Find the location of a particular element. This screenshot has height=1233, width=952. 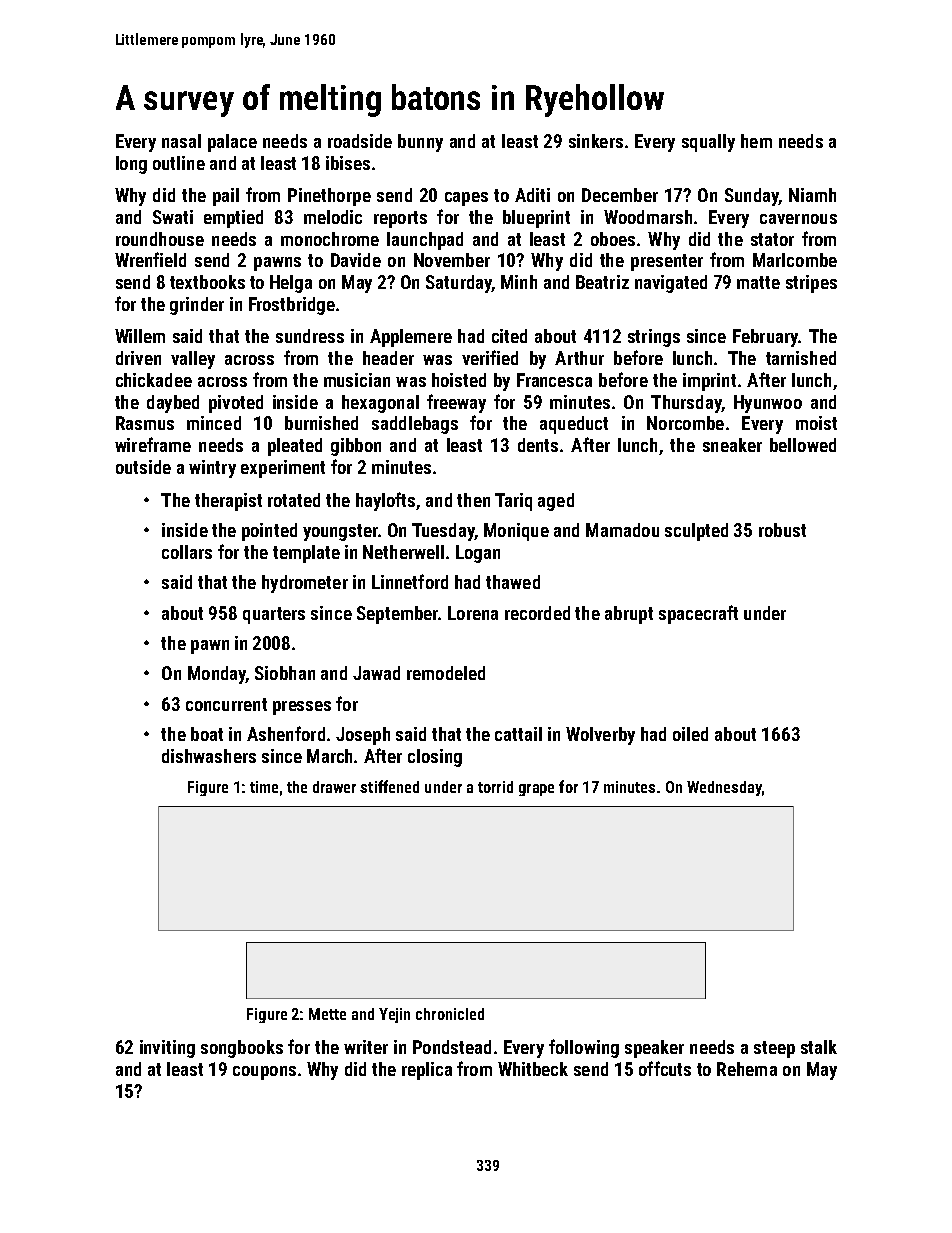

presenter is located at coordinates (667, 262).
